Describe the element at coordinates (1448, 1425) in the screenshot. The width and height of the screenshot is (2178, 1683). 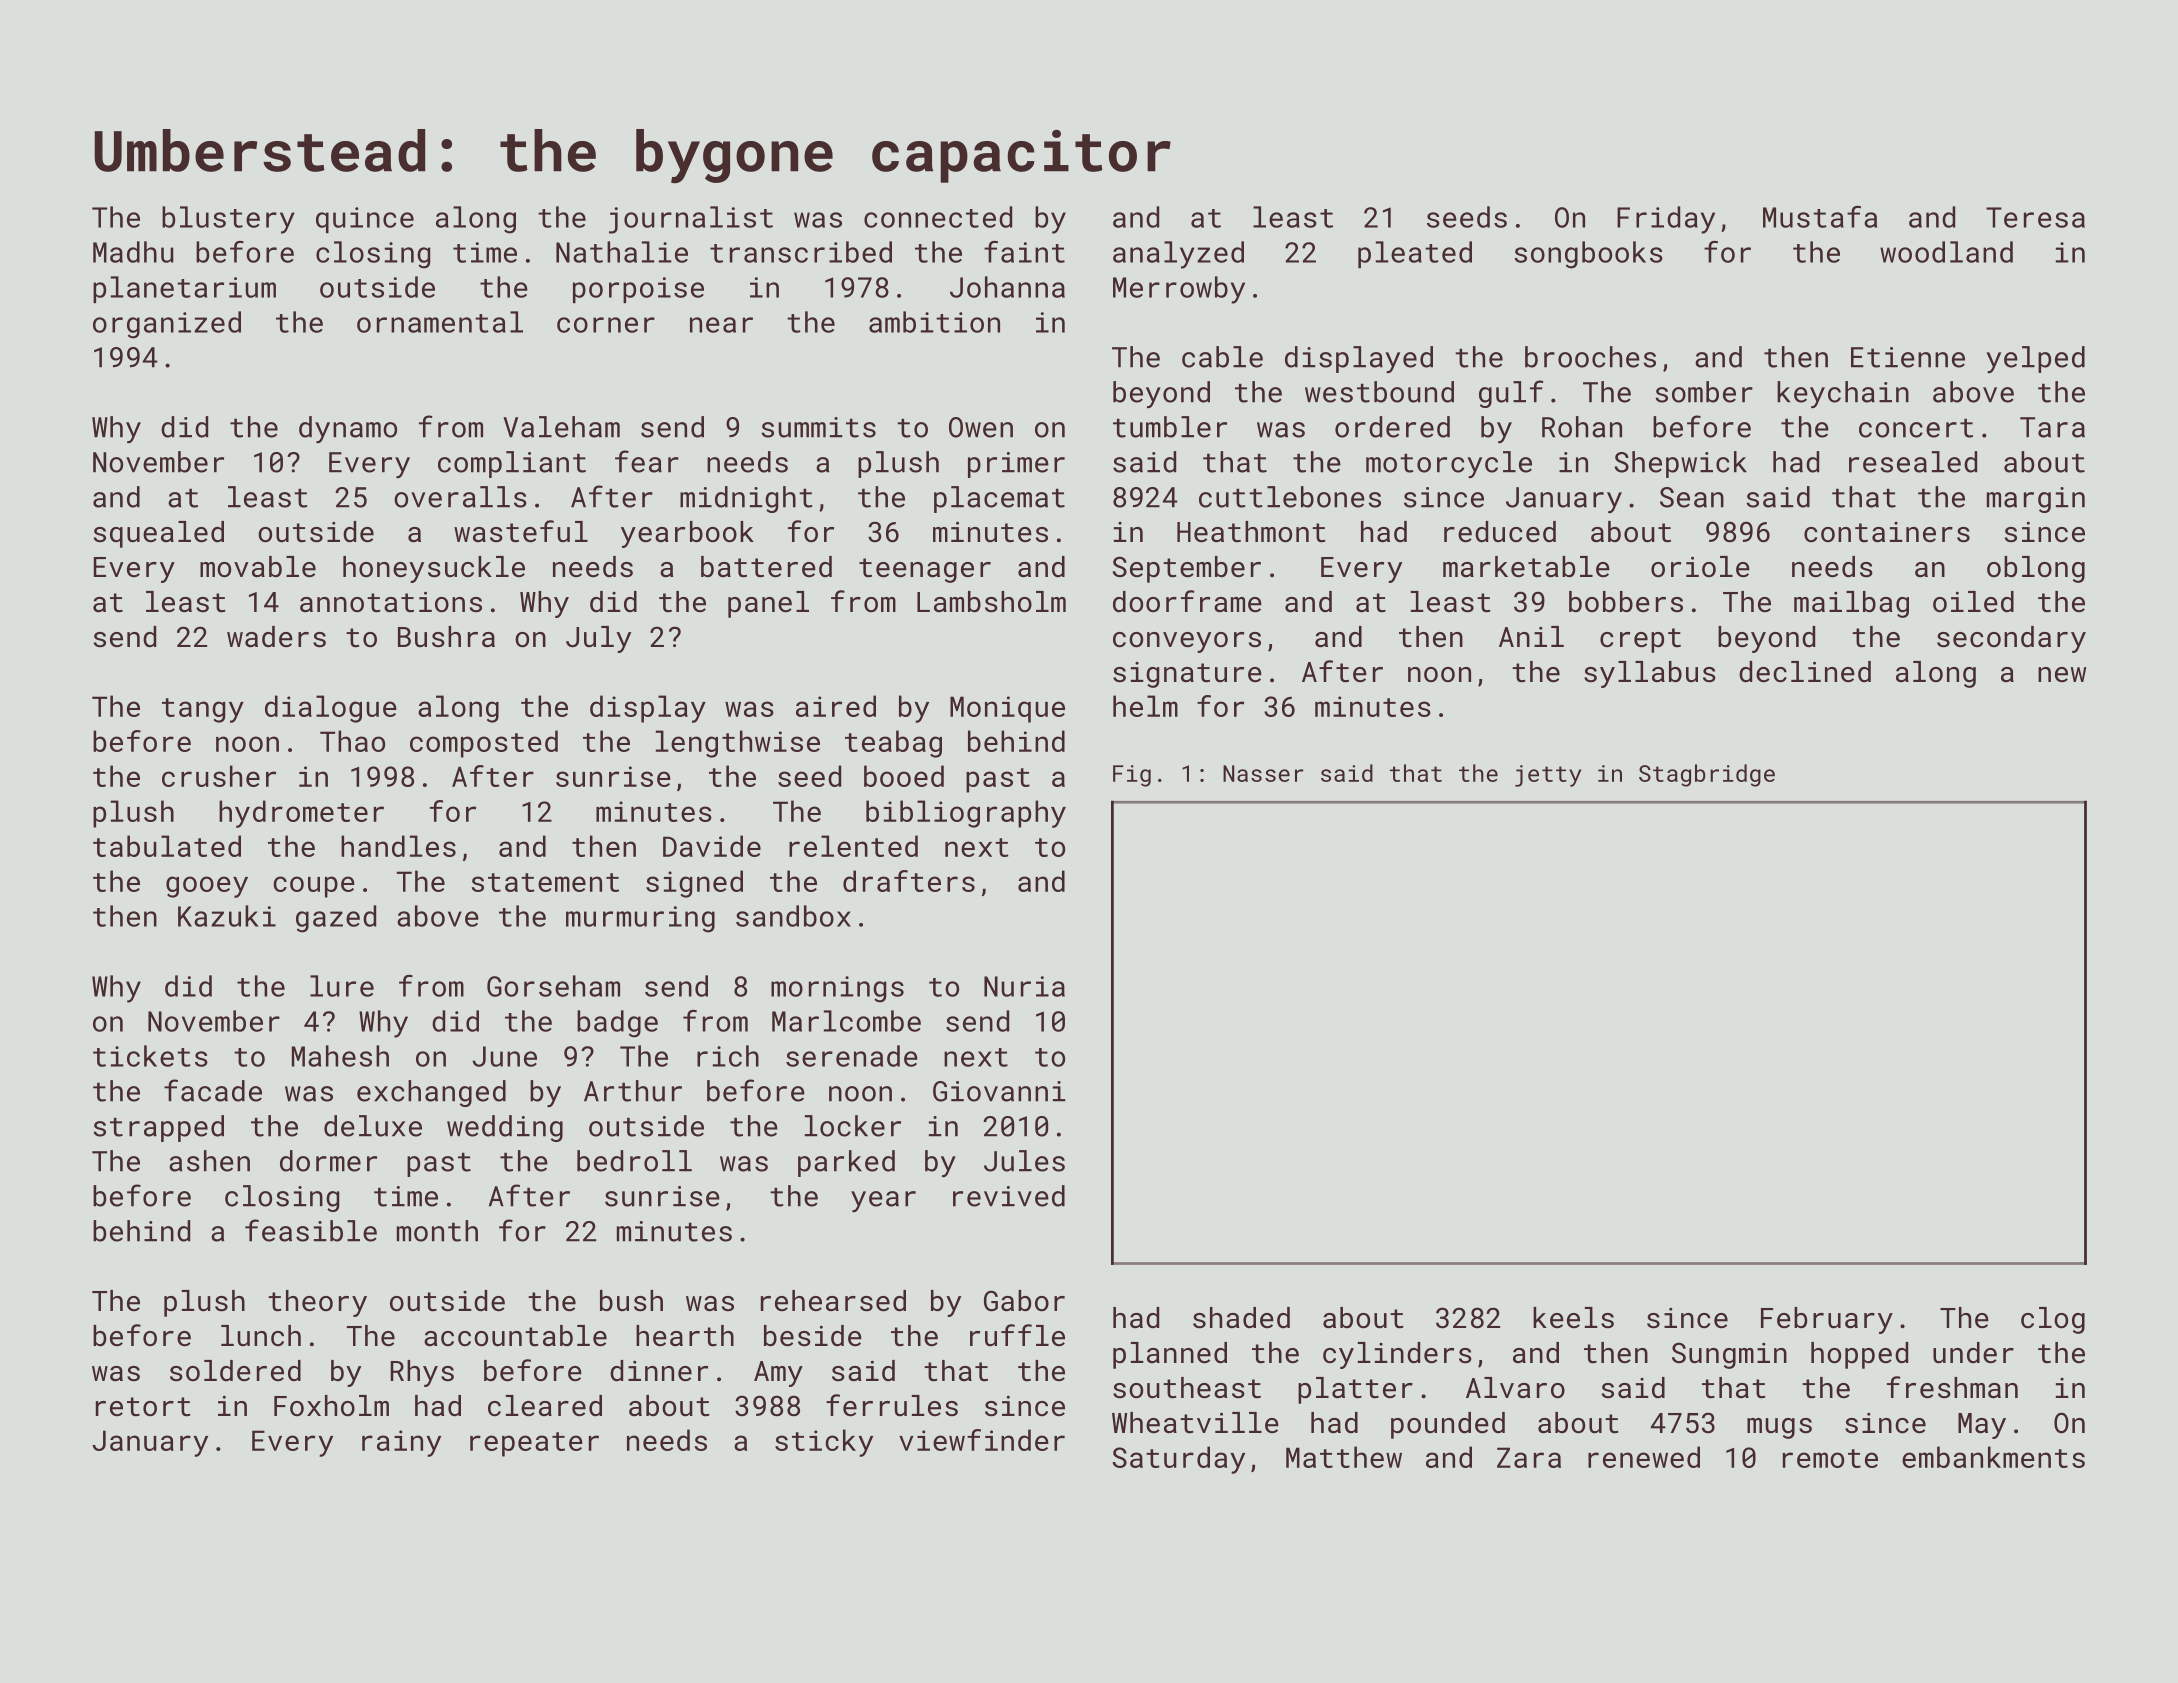
I see `pounded` at that location.
